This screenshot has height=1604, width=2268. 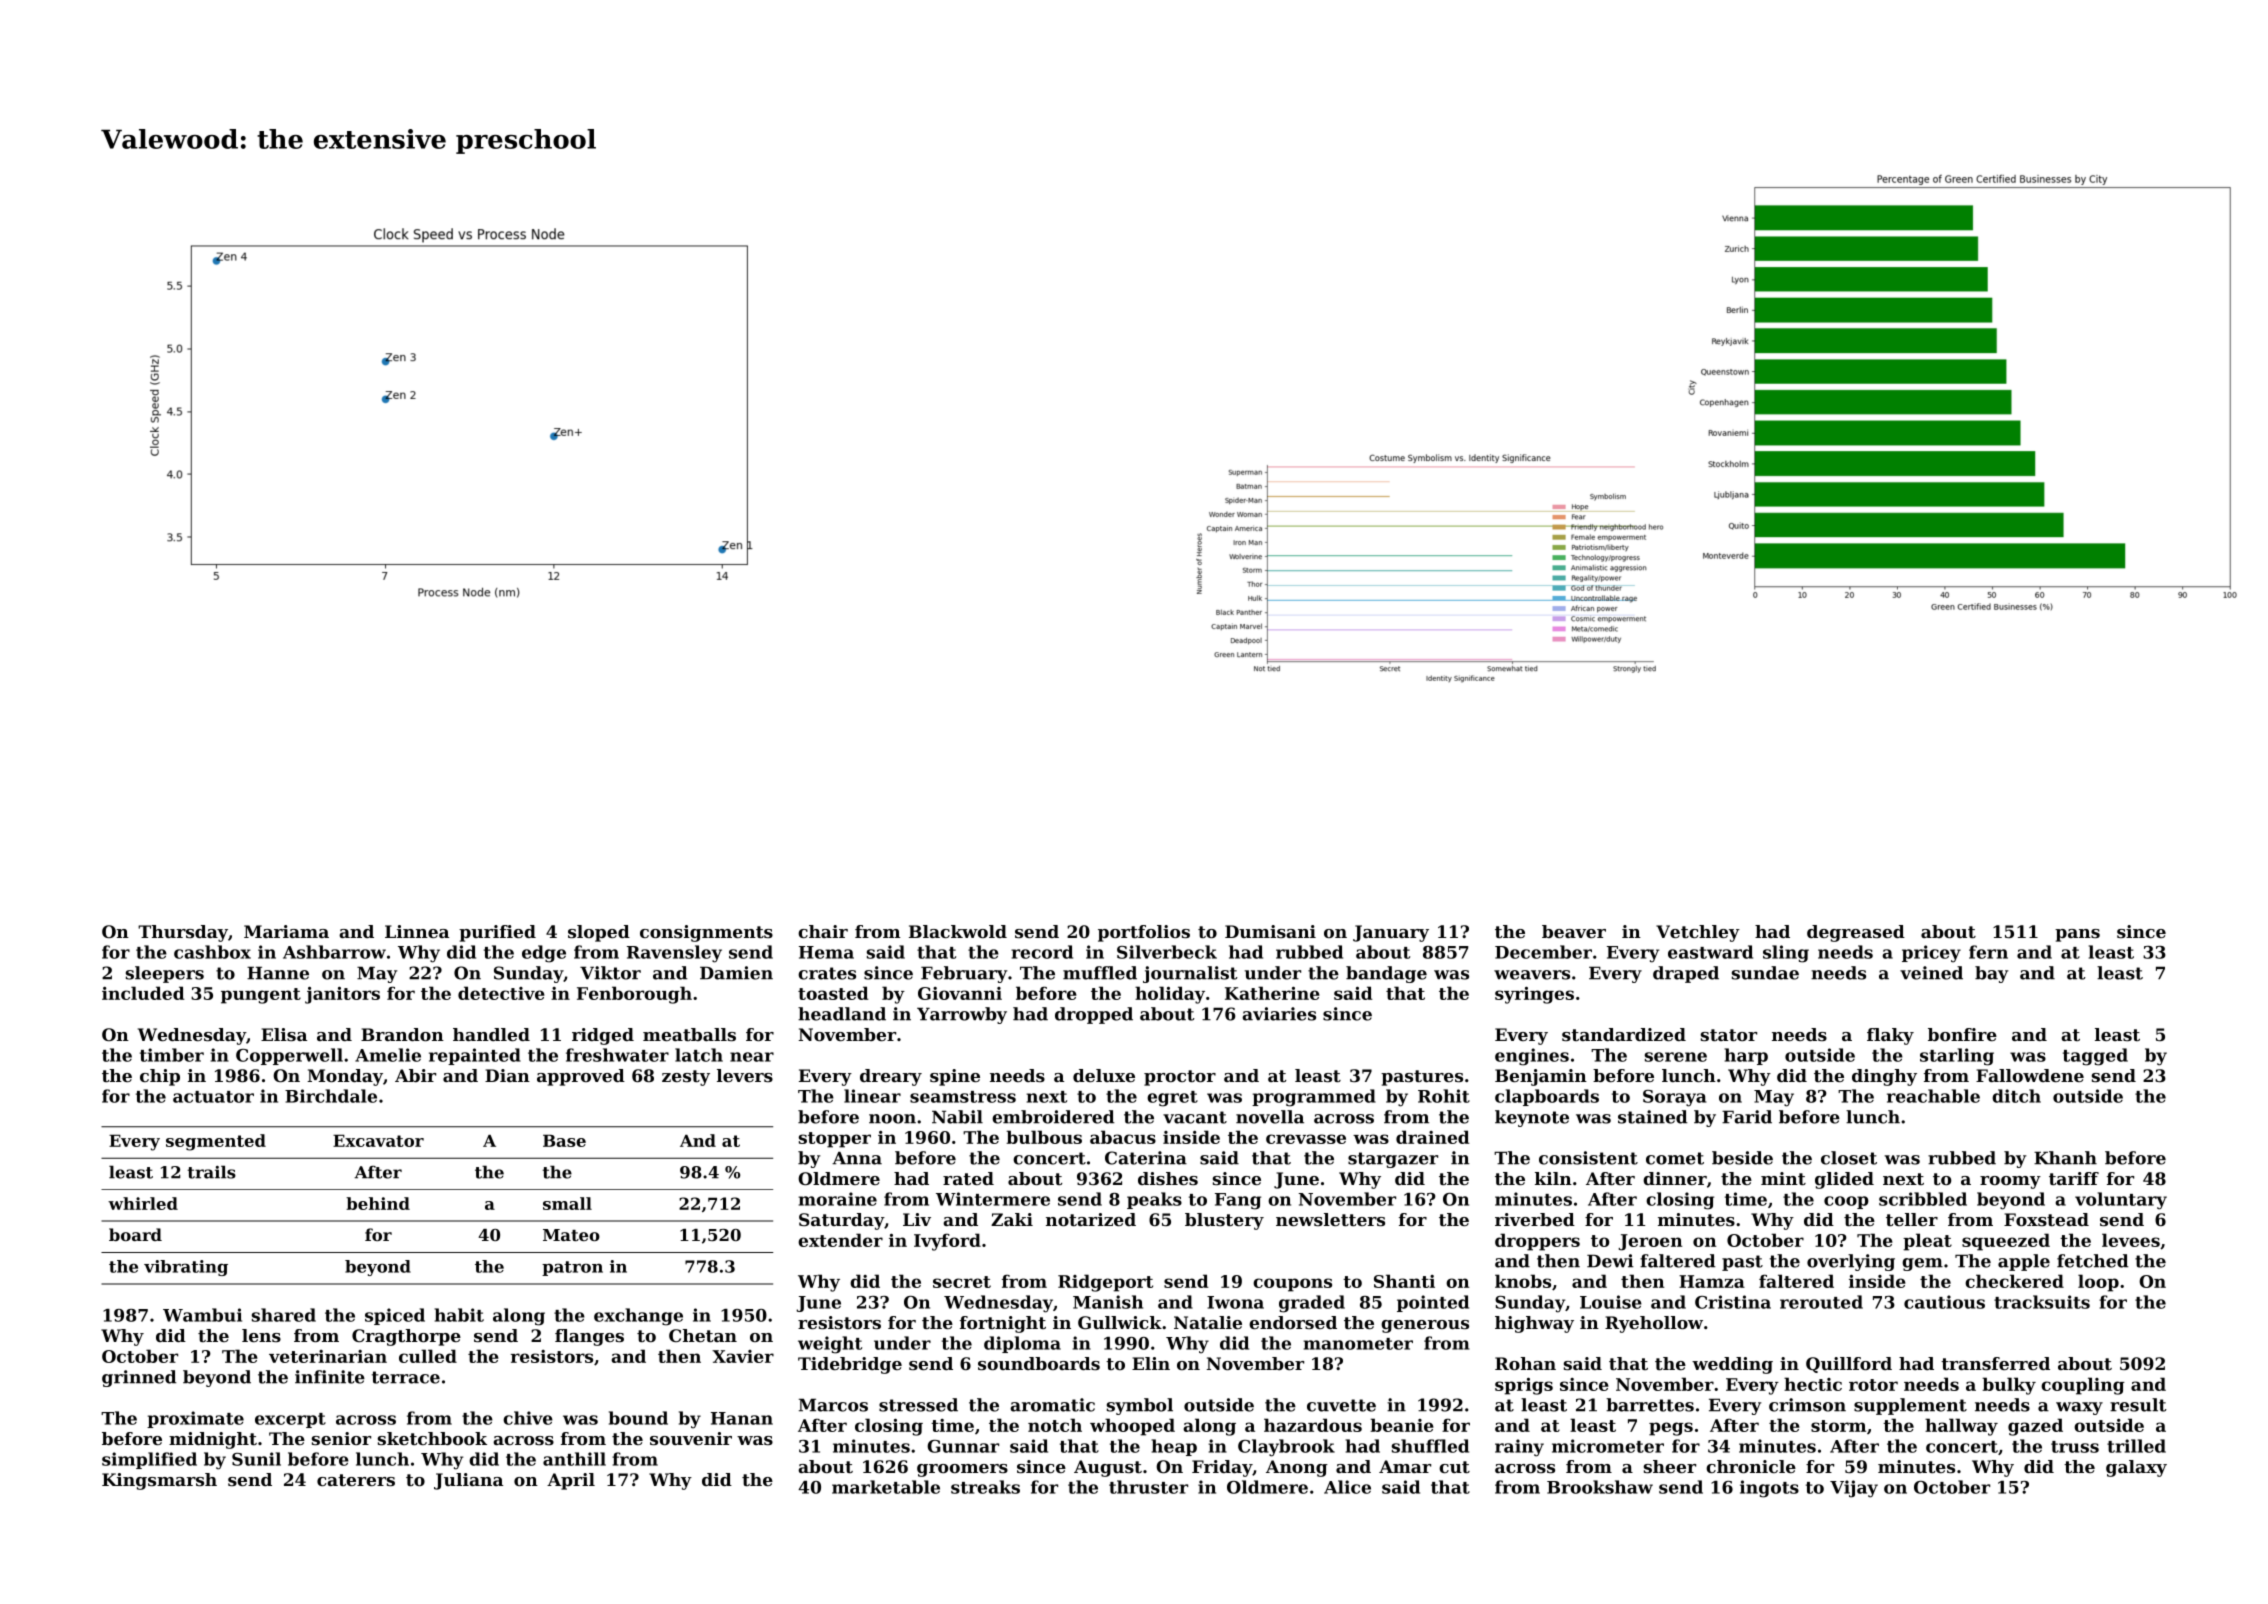 What do you see at coordinates (2077, 935) in the screenshot?
I see `pans` at bounding box center [2077, 935].
